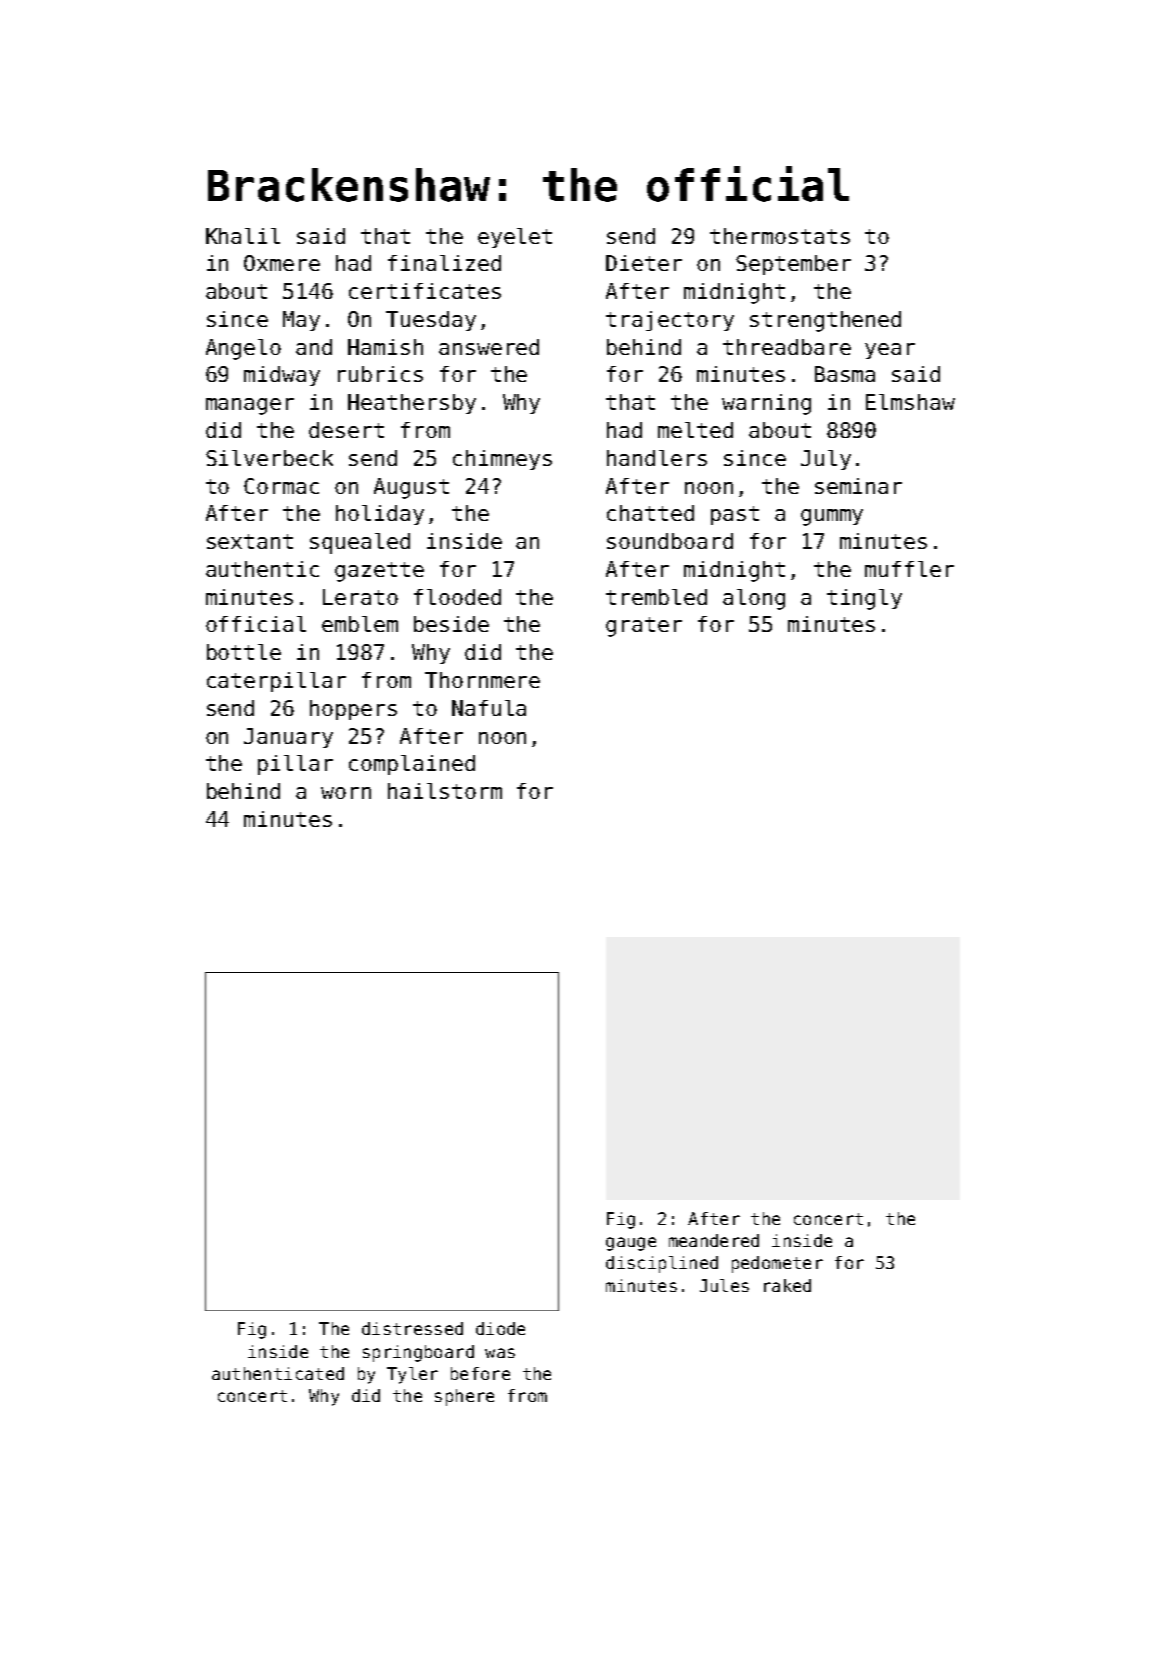 The image size is (1165, 1654). Describe the element at coordinates (412, 1328) in the screenshot. I see `distressed` at that location.
